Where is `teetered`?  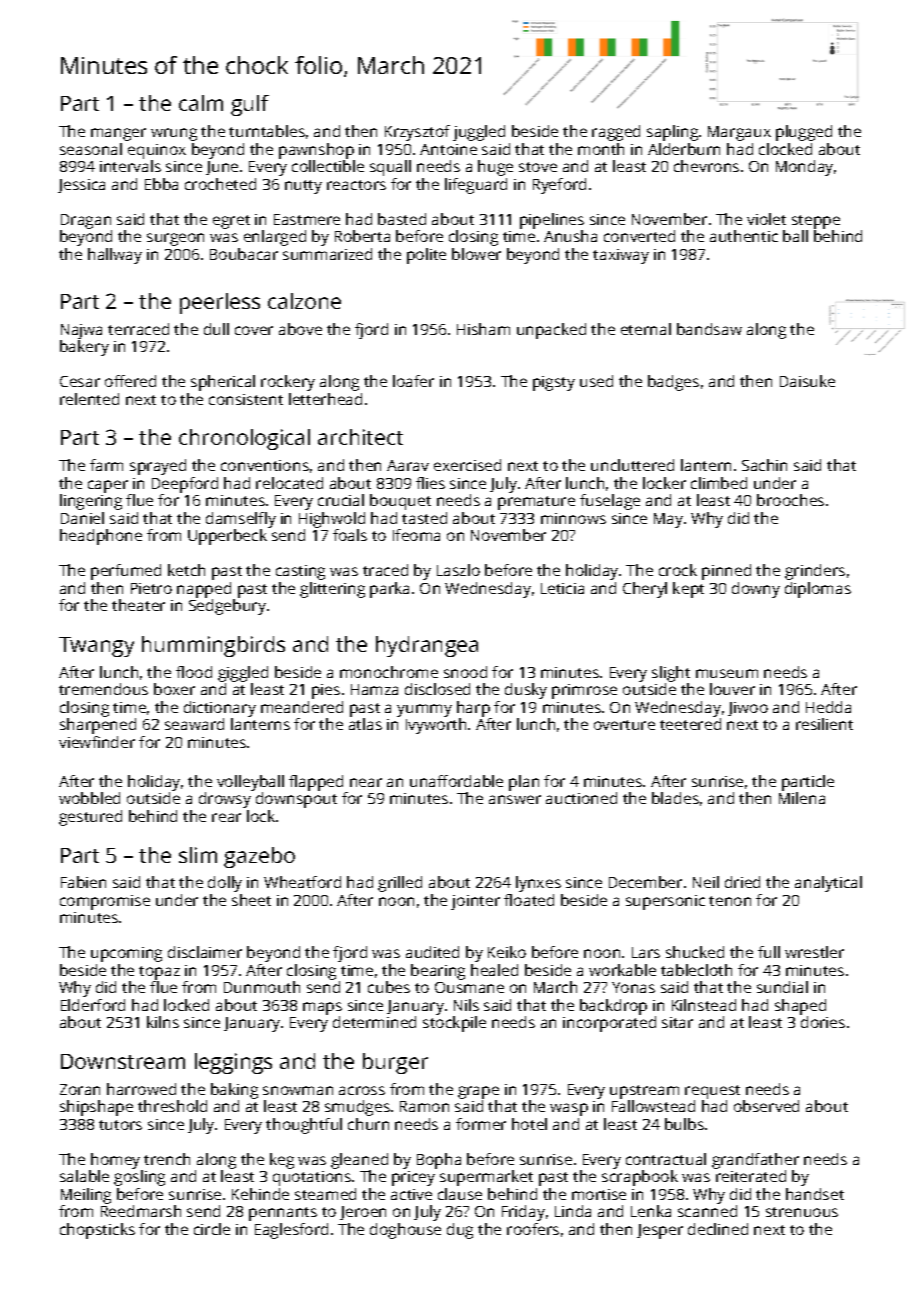
teetered is located at coordinates (690, 724).
